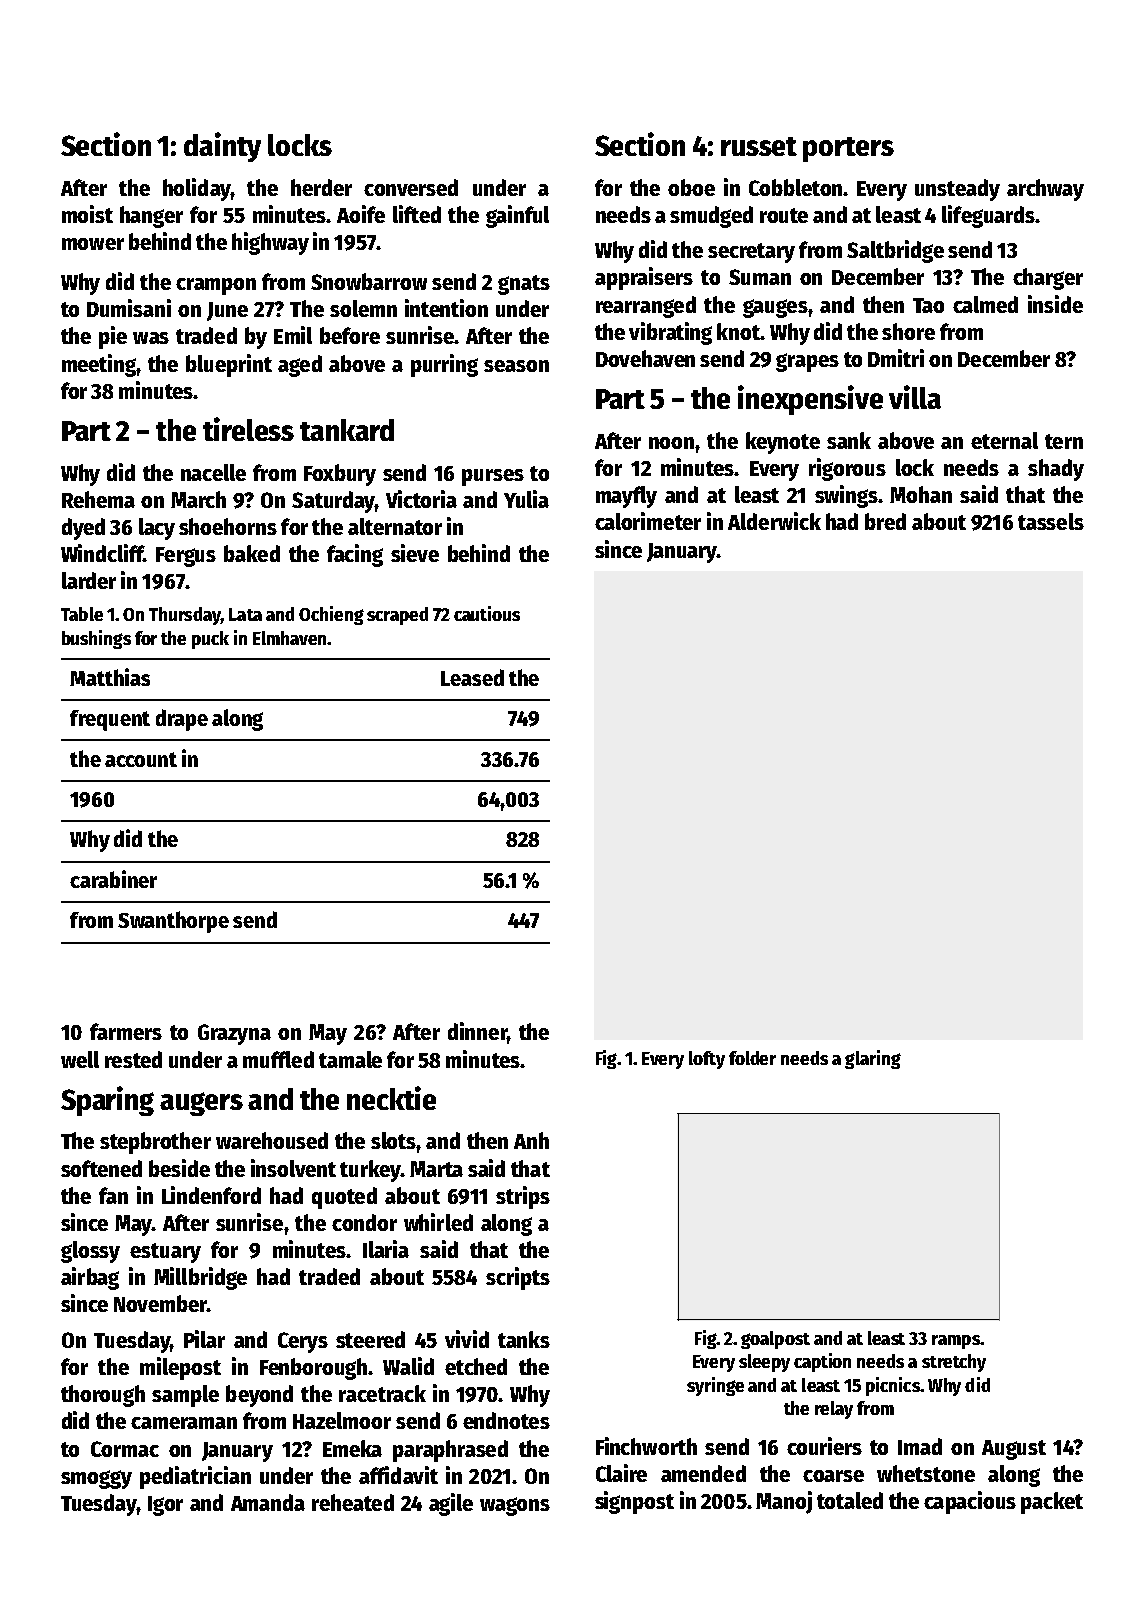 This screenshot has width=1144, height=1618. Describe the element at coordinates (985, 304) in the screenshot. I see `calmed` at that location.
